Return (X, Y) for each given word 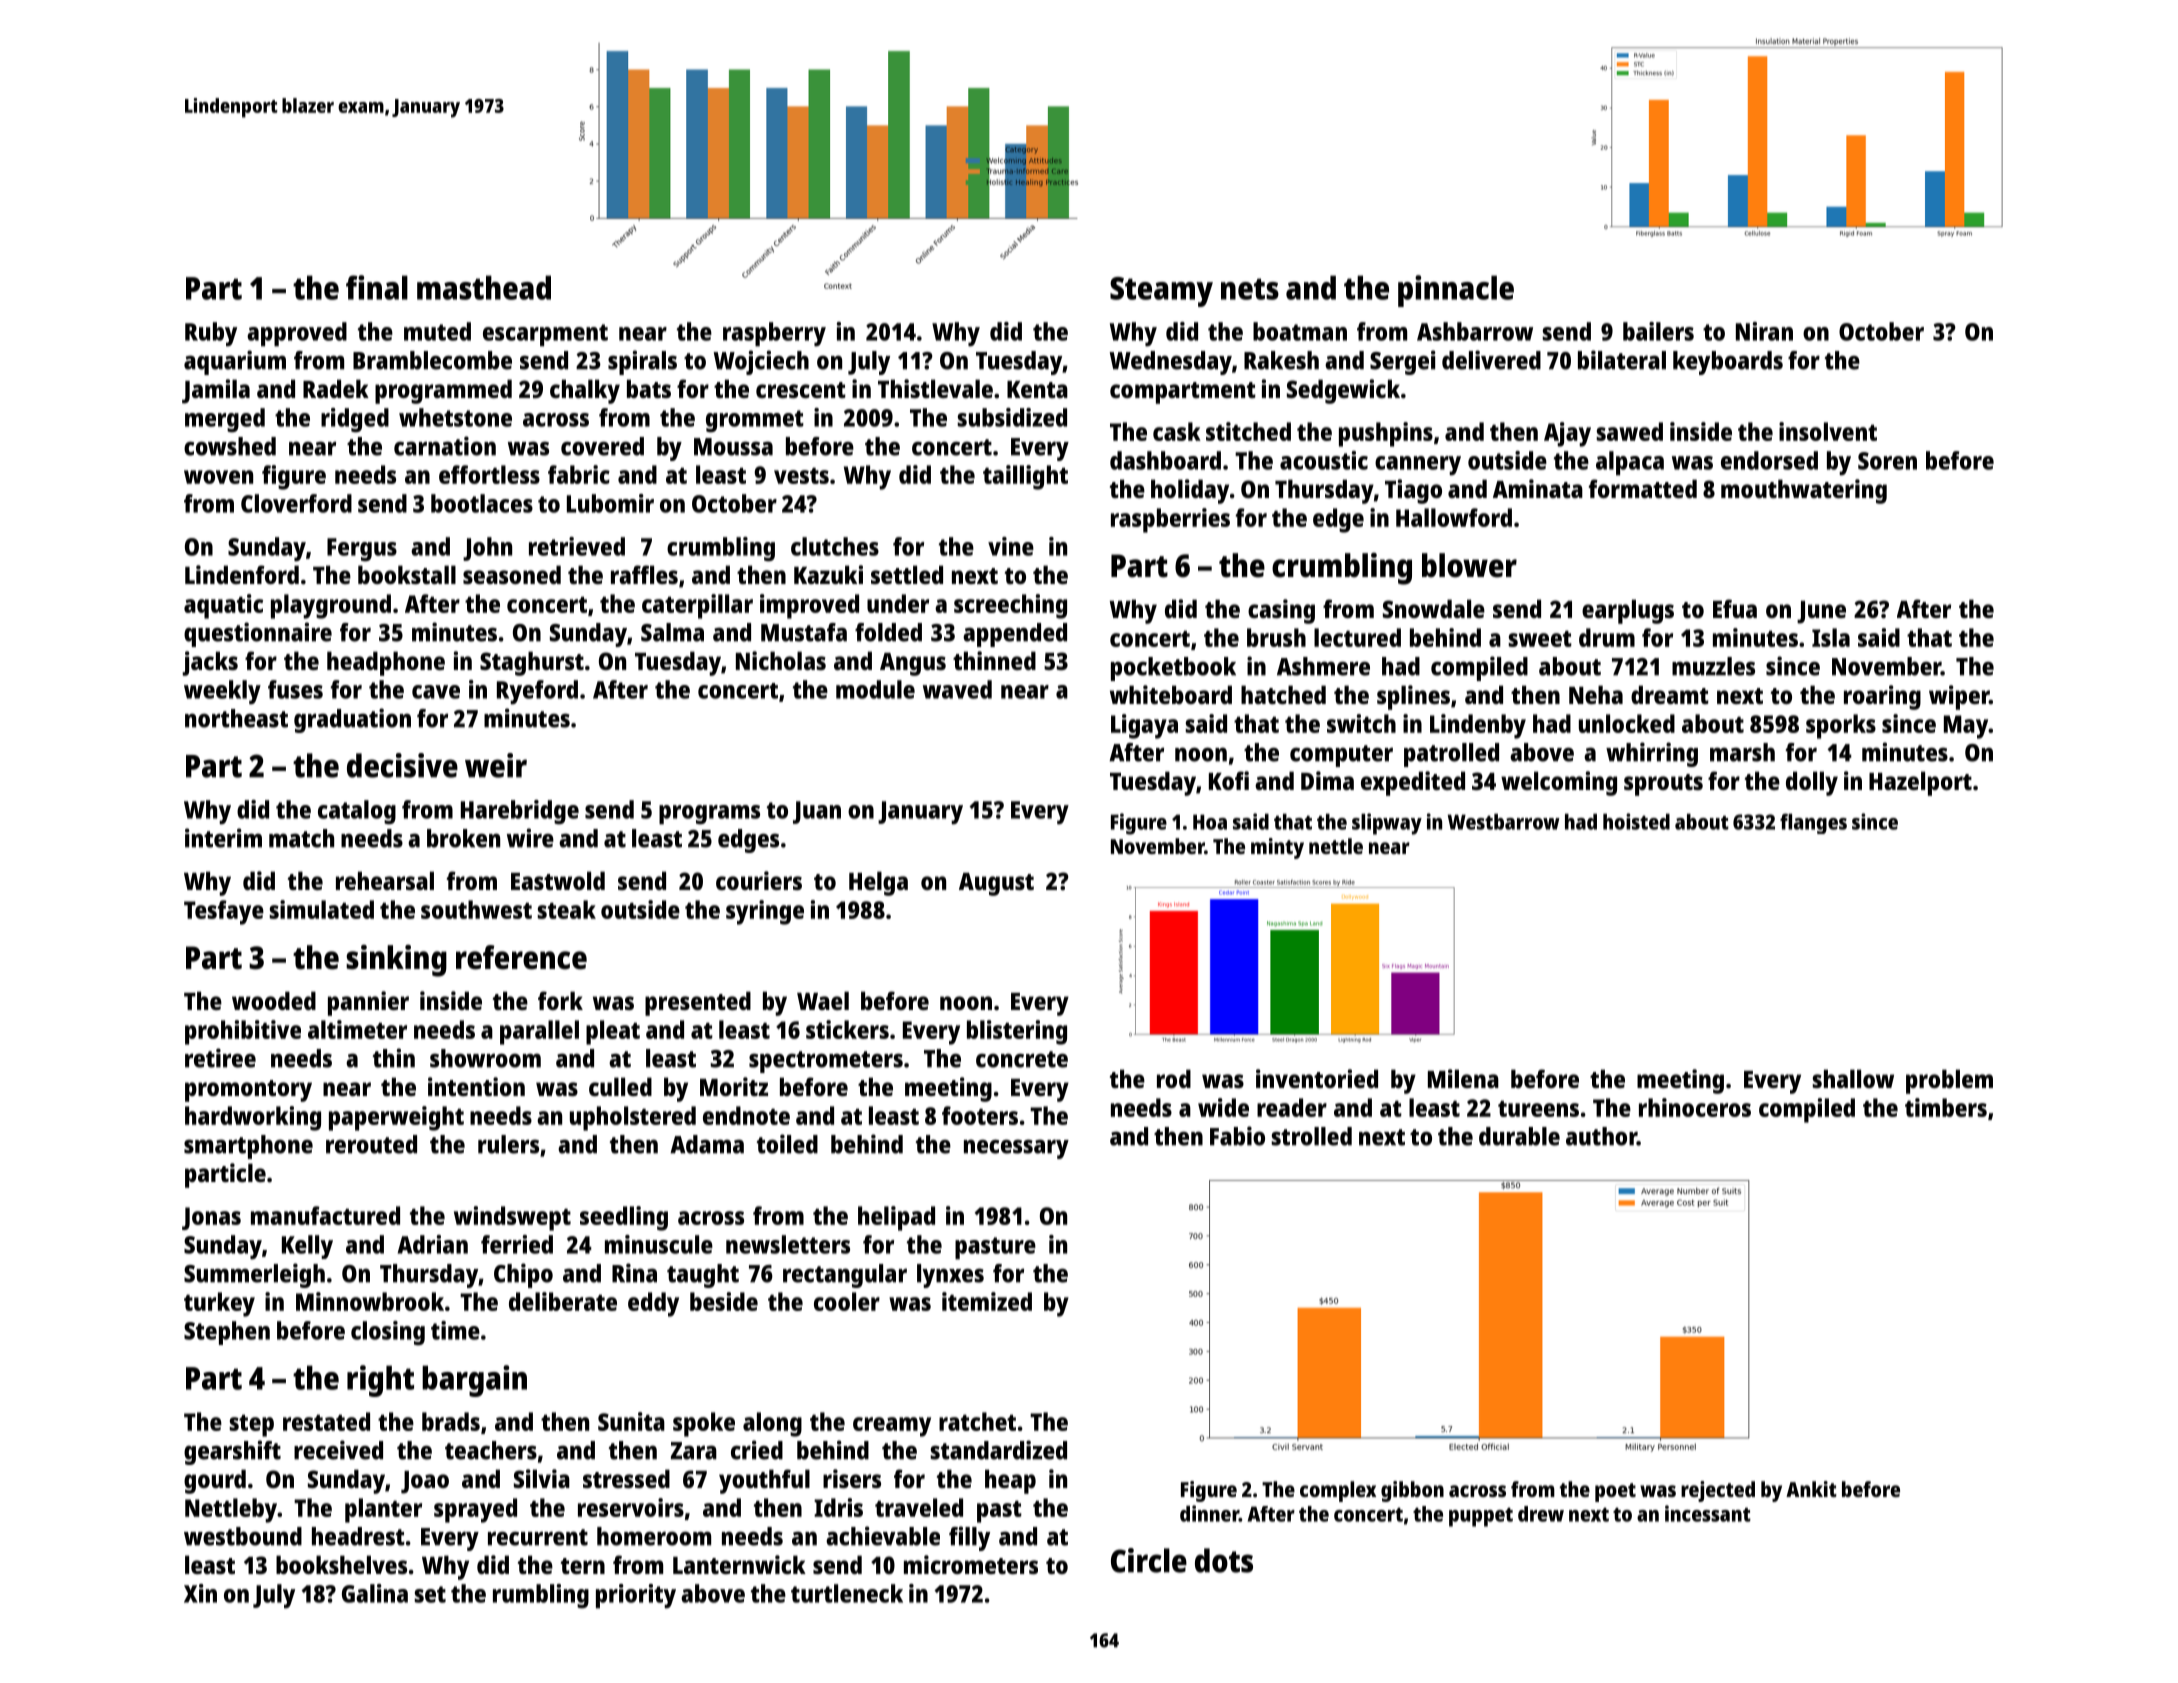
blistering (1017, 1032)
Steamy (1161, 292)
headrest (358, 1536)
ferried (517, 1244)
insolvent (1828, 431)
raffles (644, 574)
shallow (1853, 1078)
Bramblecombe (432, 360)
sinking (396, 961)
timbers (1946, 1107)
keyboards (1728, 363)
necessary (1016, 1149)
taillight (1025, 477)
